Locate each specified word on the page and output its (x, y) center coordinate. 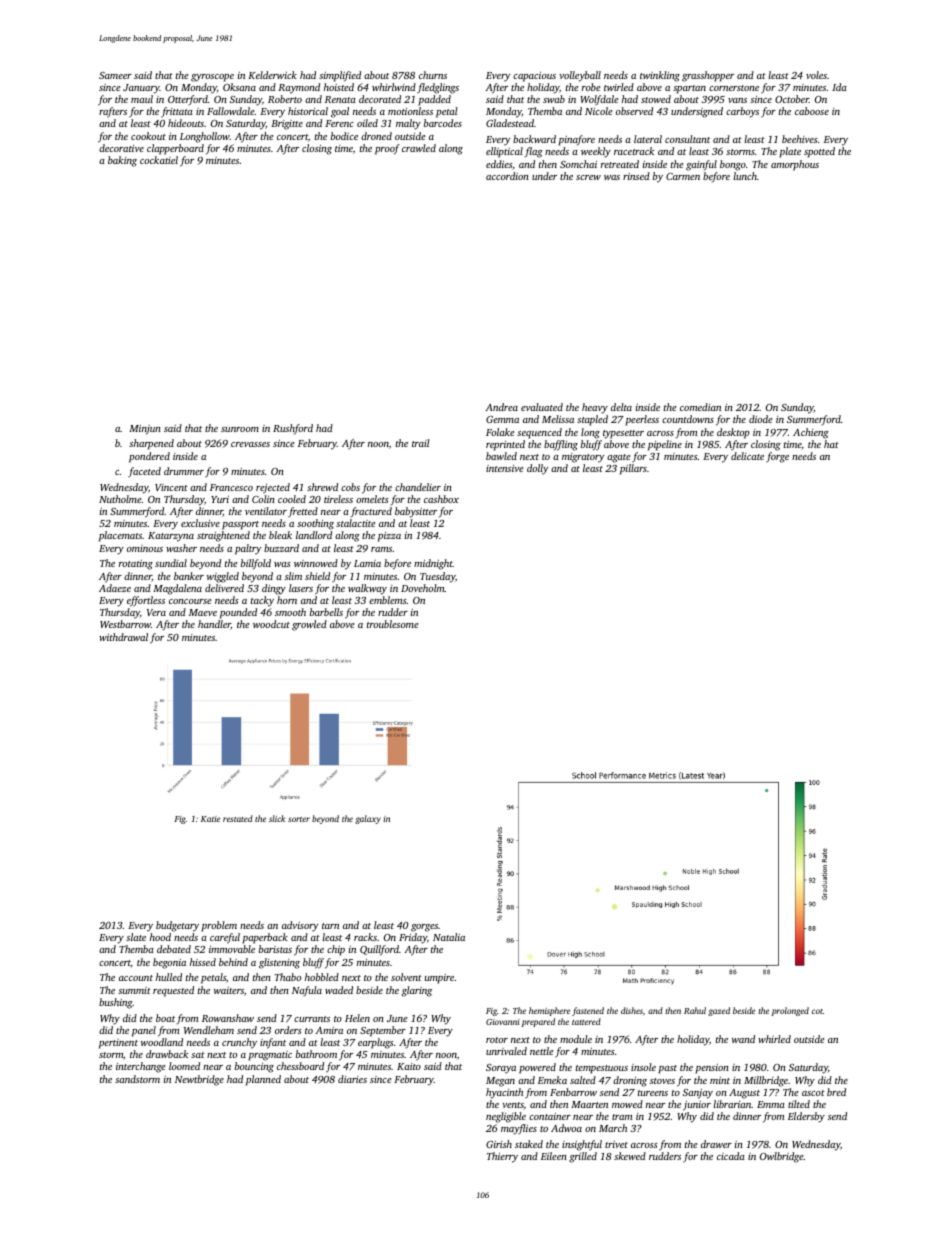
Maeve (203, 612)
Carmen (683, 176)
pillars (633, 469)
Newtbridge (199, 1080)
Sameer (115, 75)
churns (433, 75)
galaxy (368, 819)
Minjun (145, 430)
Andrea (501, 407)
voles (816, 75)
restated (238, 818)
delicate (747, 456)
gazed (719, 1011)
